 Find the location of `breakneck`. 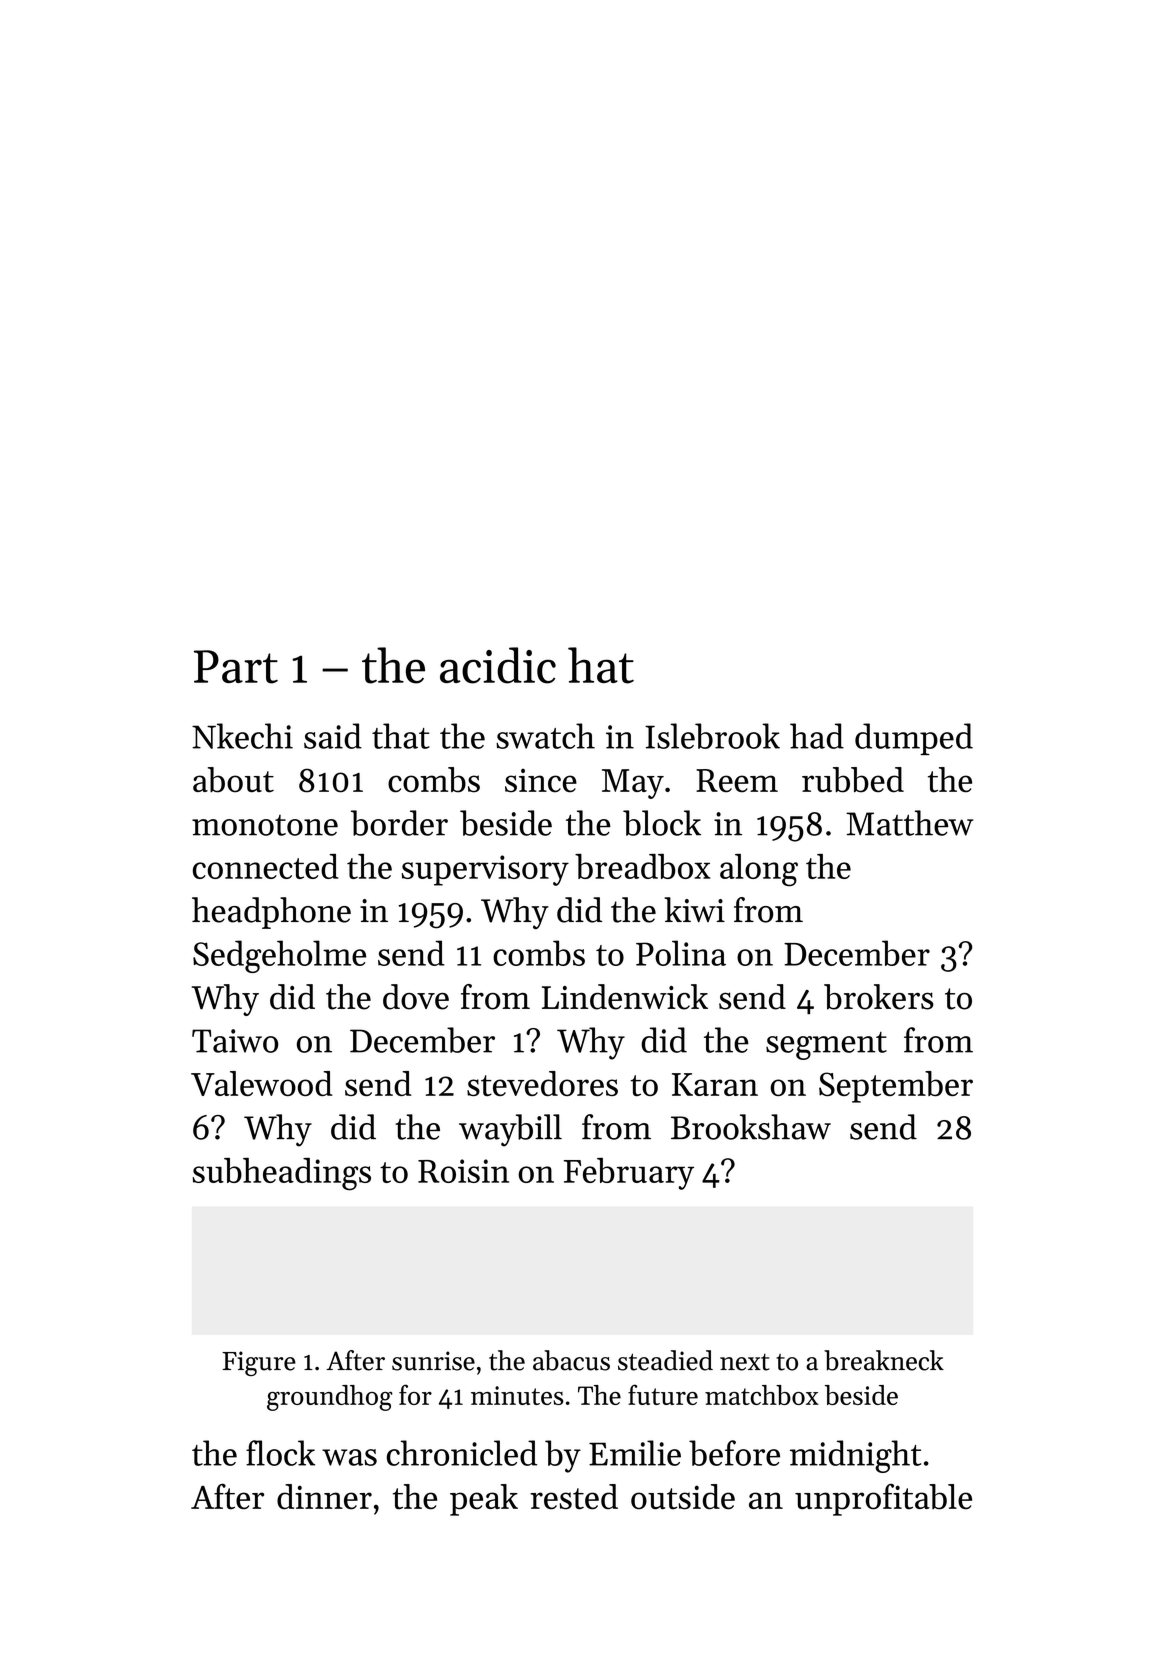

breakneck is located at coordinates (884, 1360).
